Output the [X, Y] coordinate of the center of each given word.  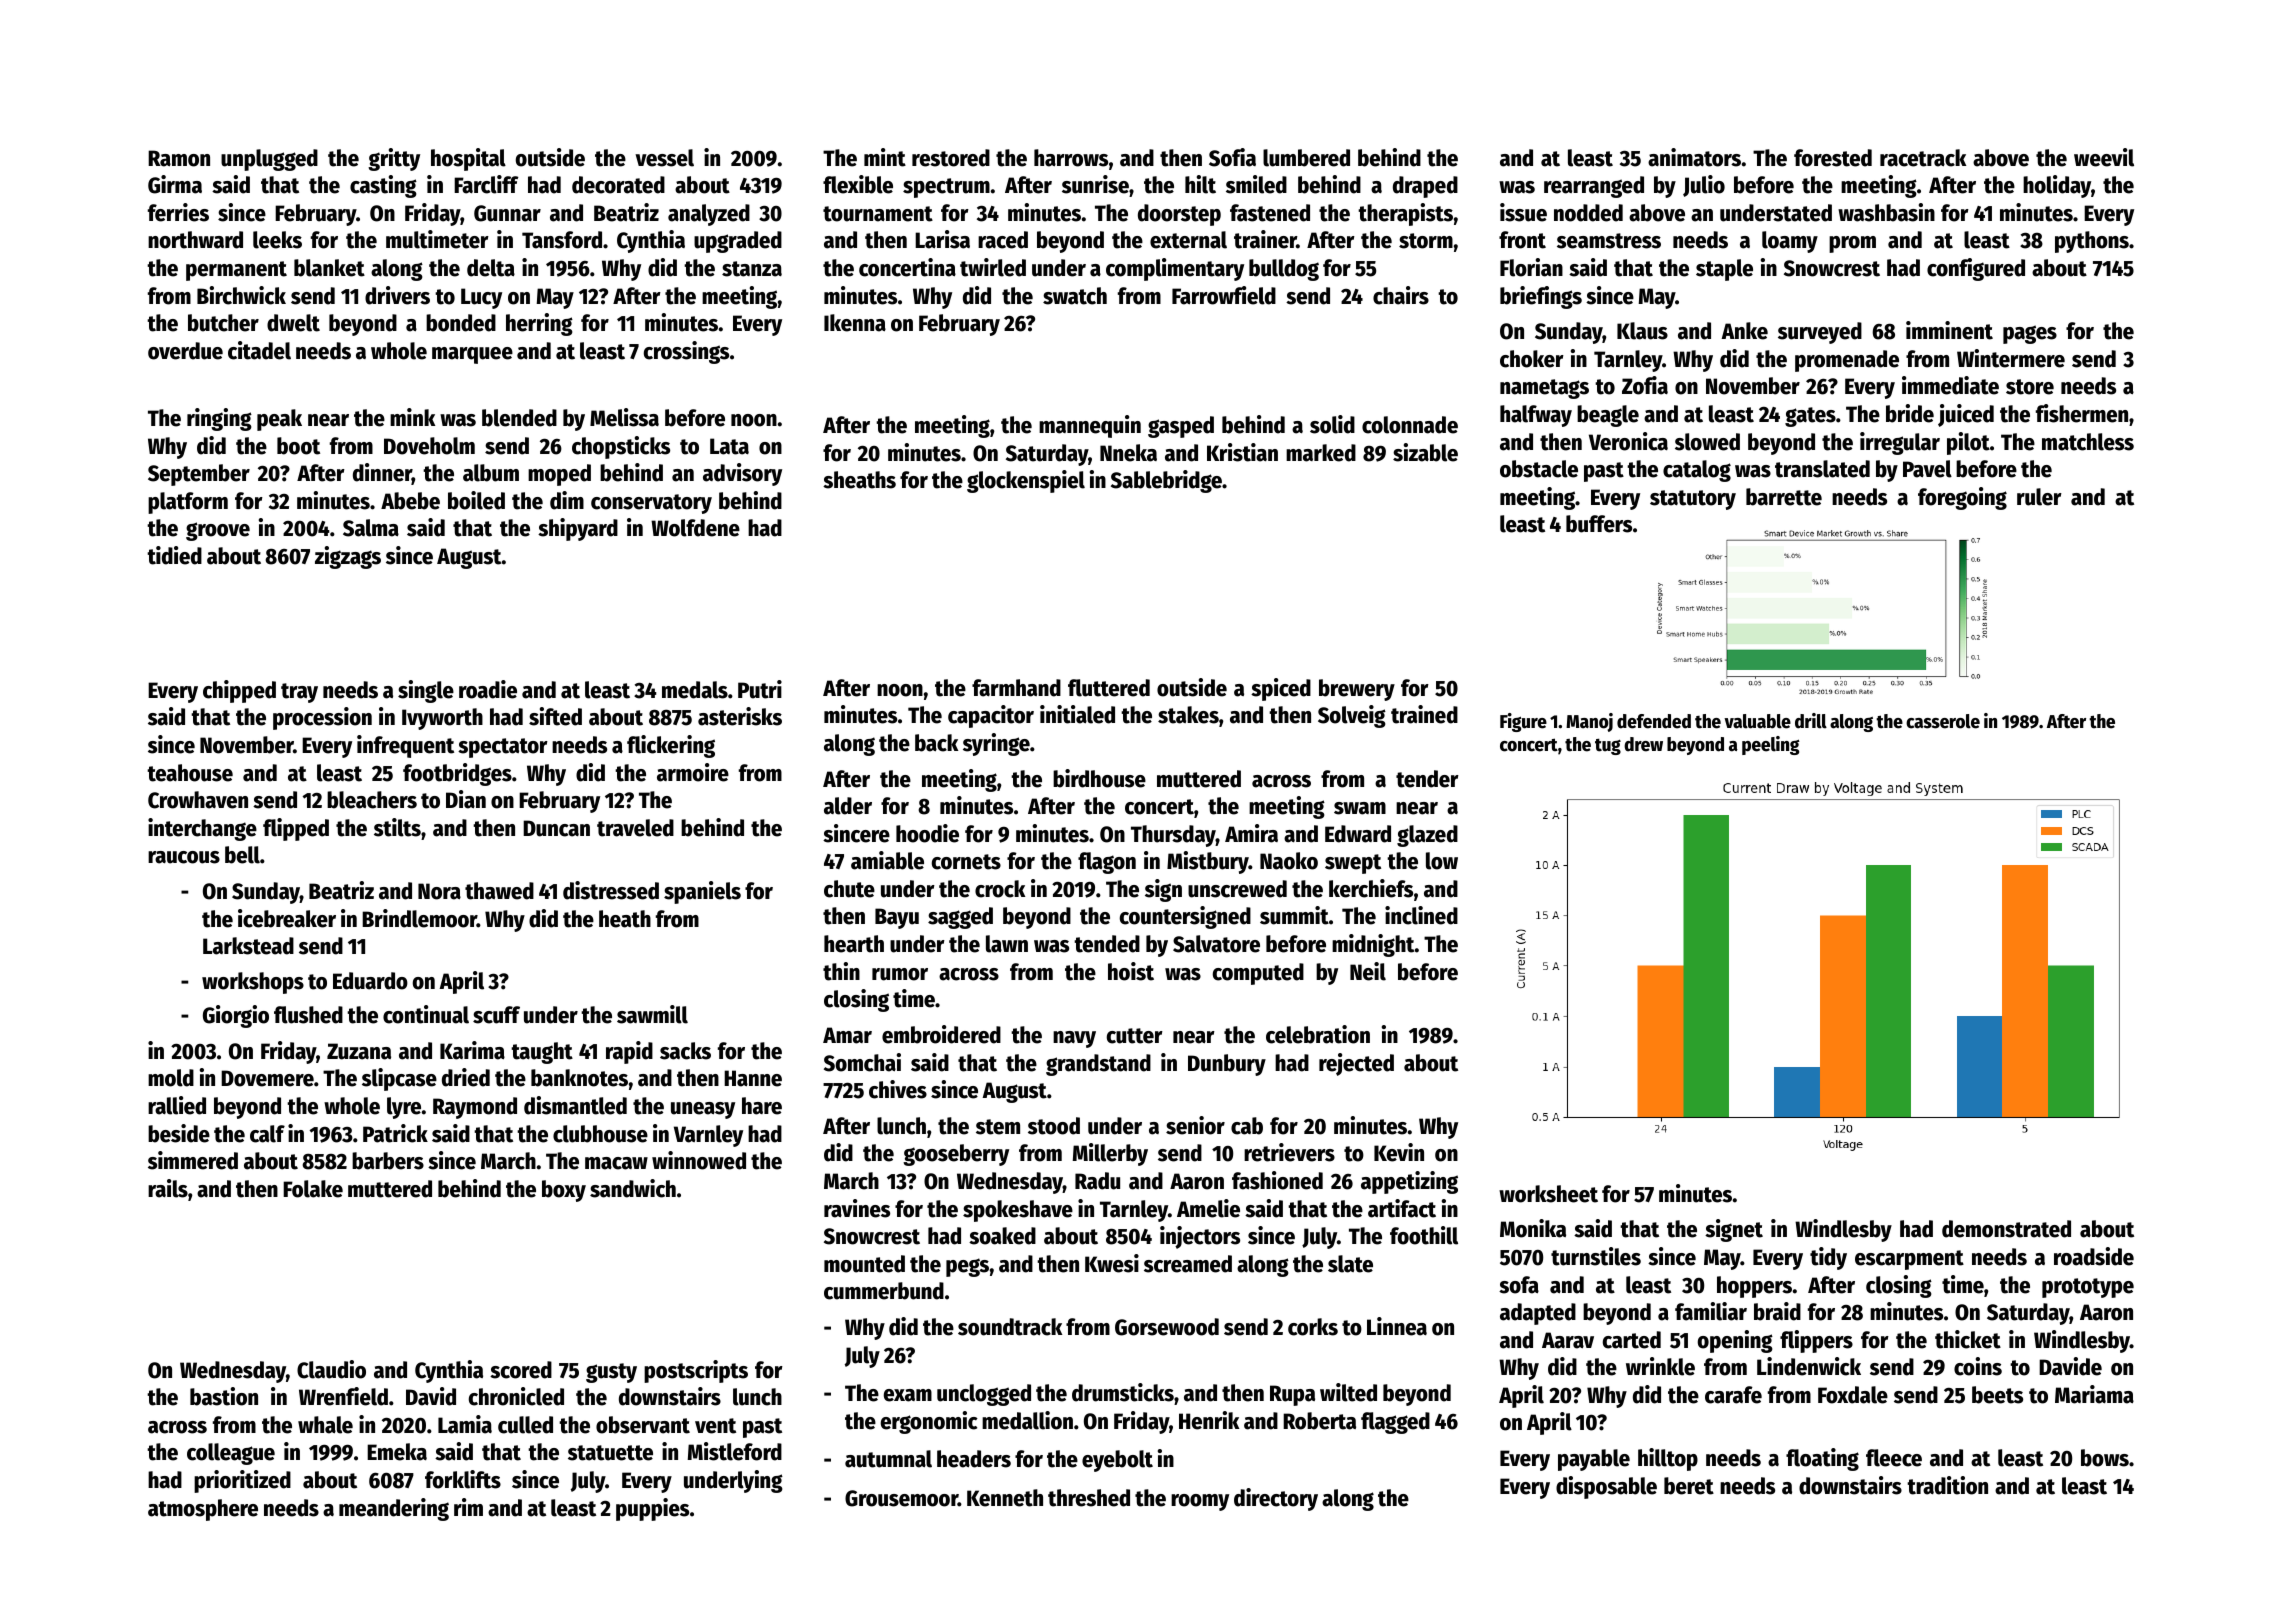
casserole [1943, 721]
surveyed [1820, 333]
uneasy [703, 1110]
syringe [996, 744]
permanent [236, 271]
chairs [1401, 295]
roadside [2094, 1256]
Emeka [397, 1452]
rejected [1356, 1064]
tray [299, 693]
